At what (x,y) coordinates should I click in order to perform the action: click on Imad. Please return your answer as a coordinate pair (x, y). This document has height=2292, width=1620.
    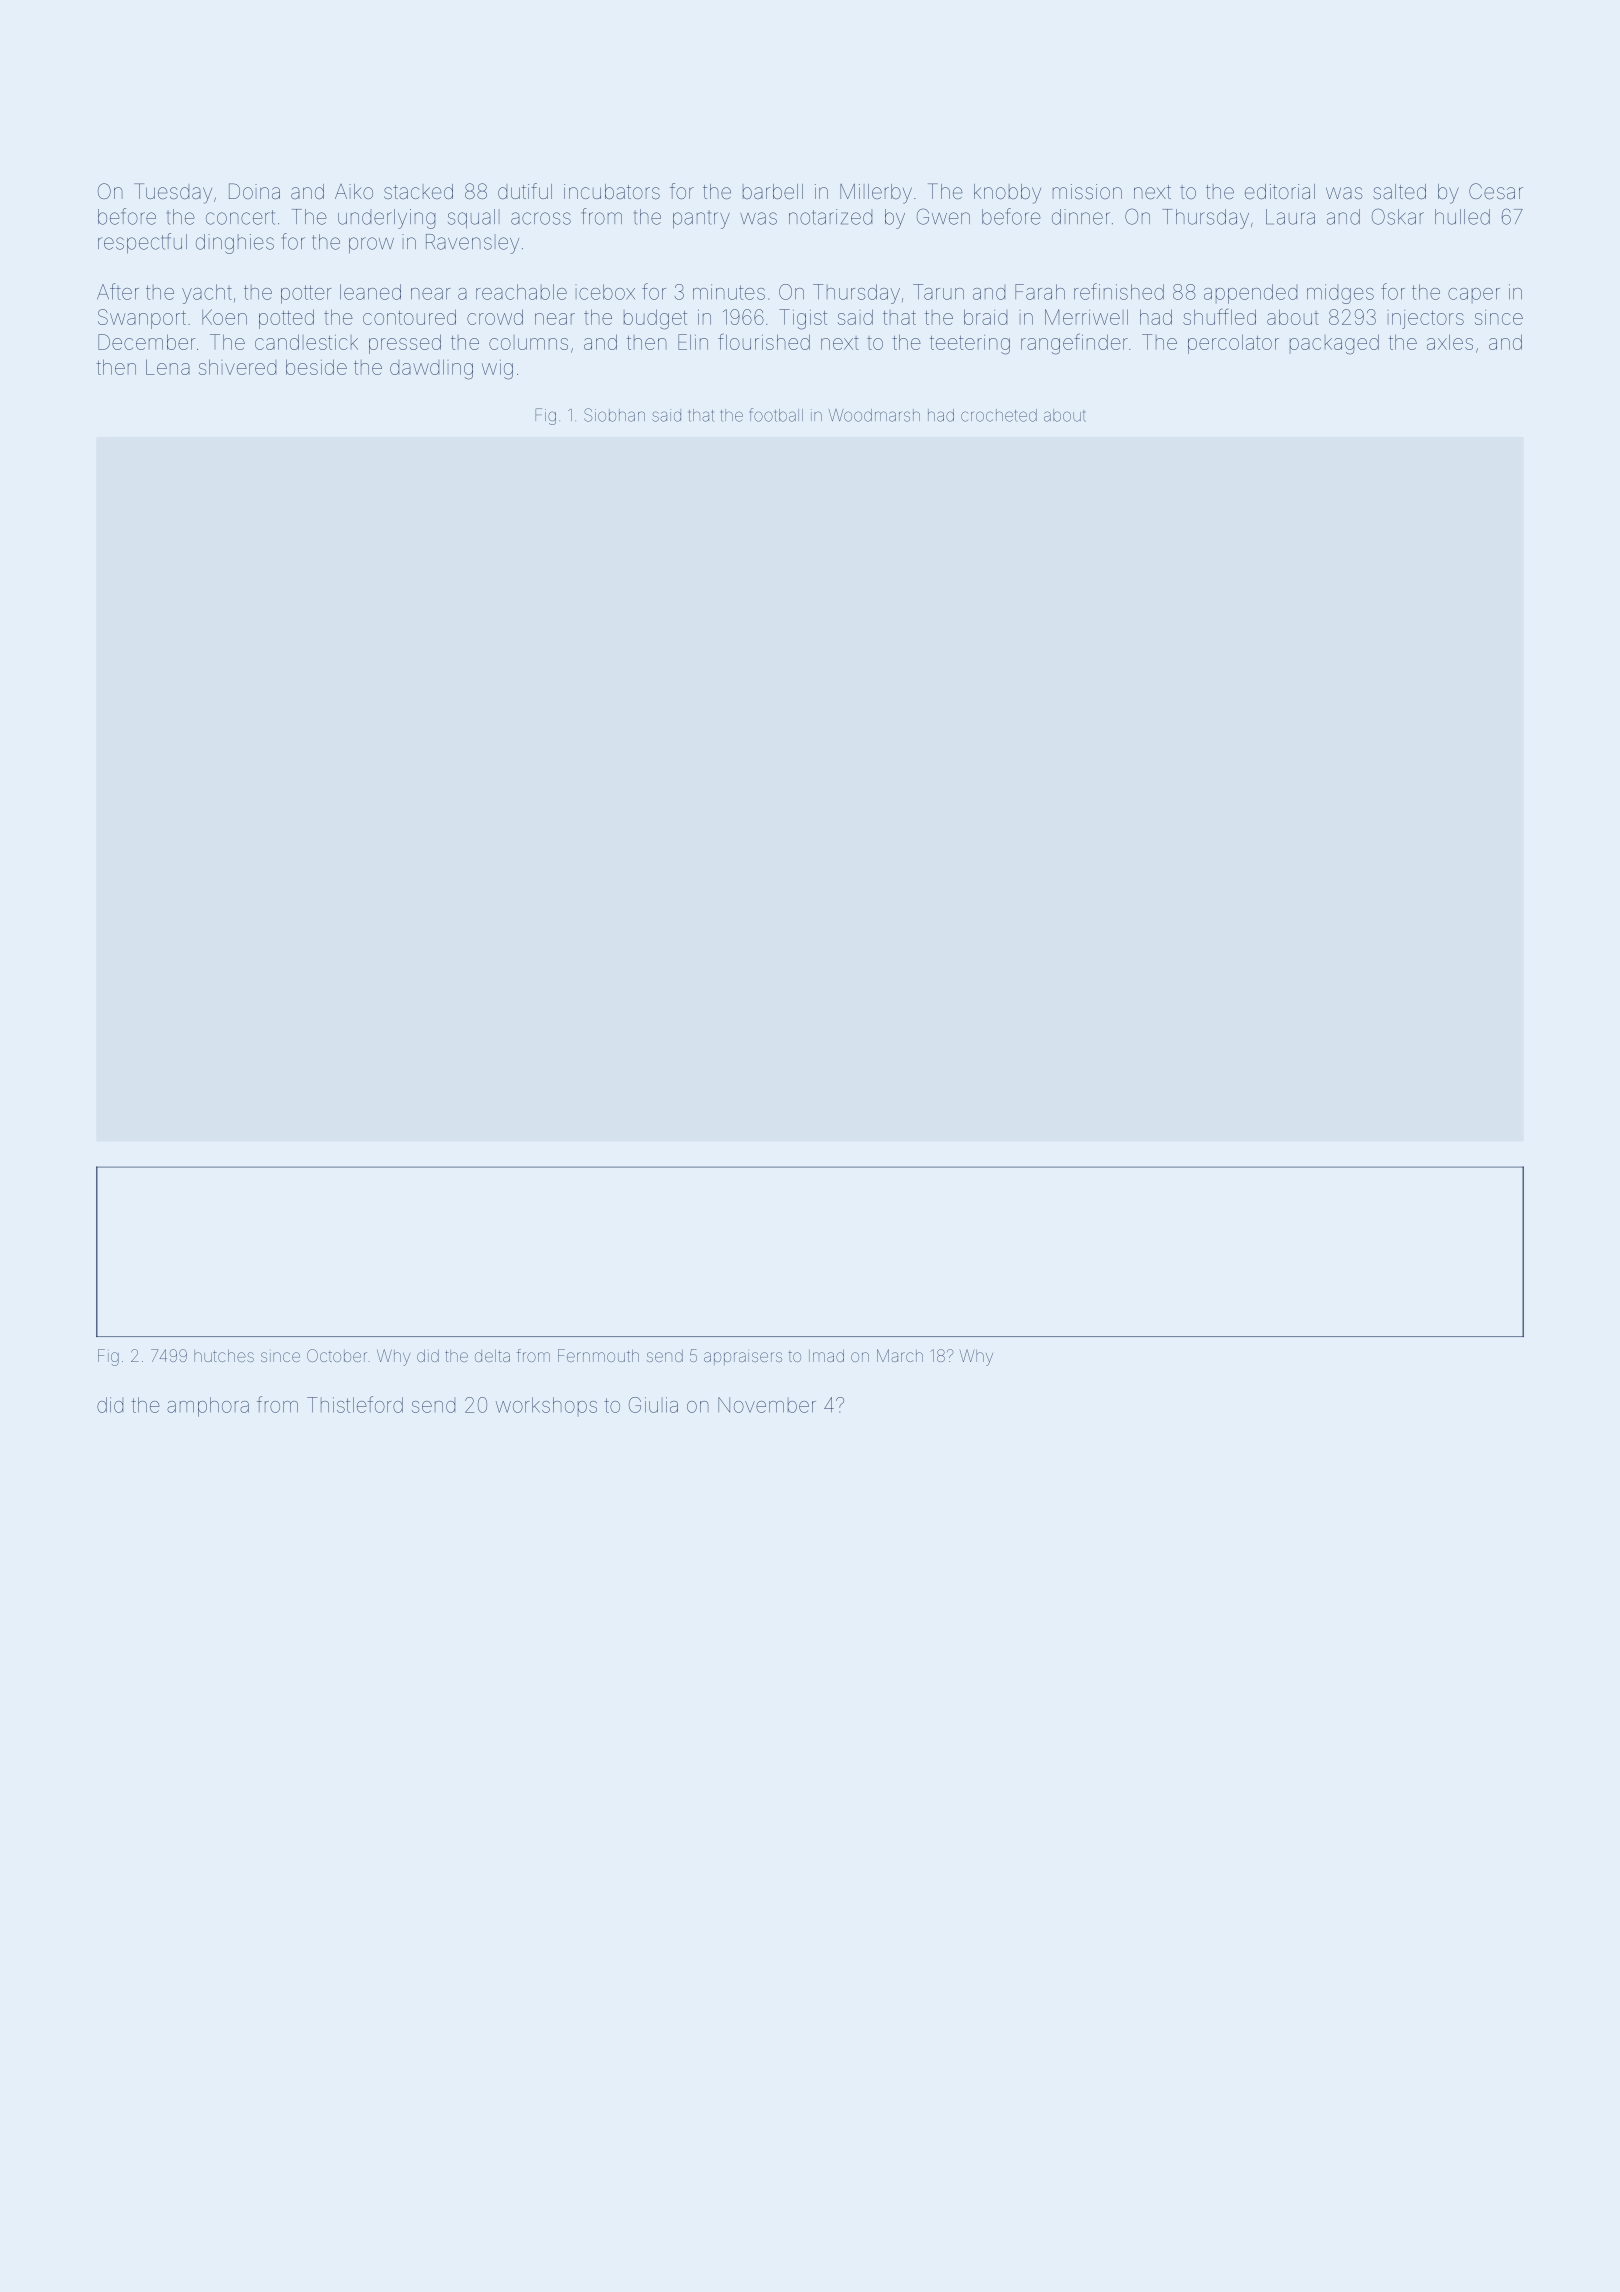
    Looking at the image, I should click on (826, 1356).
